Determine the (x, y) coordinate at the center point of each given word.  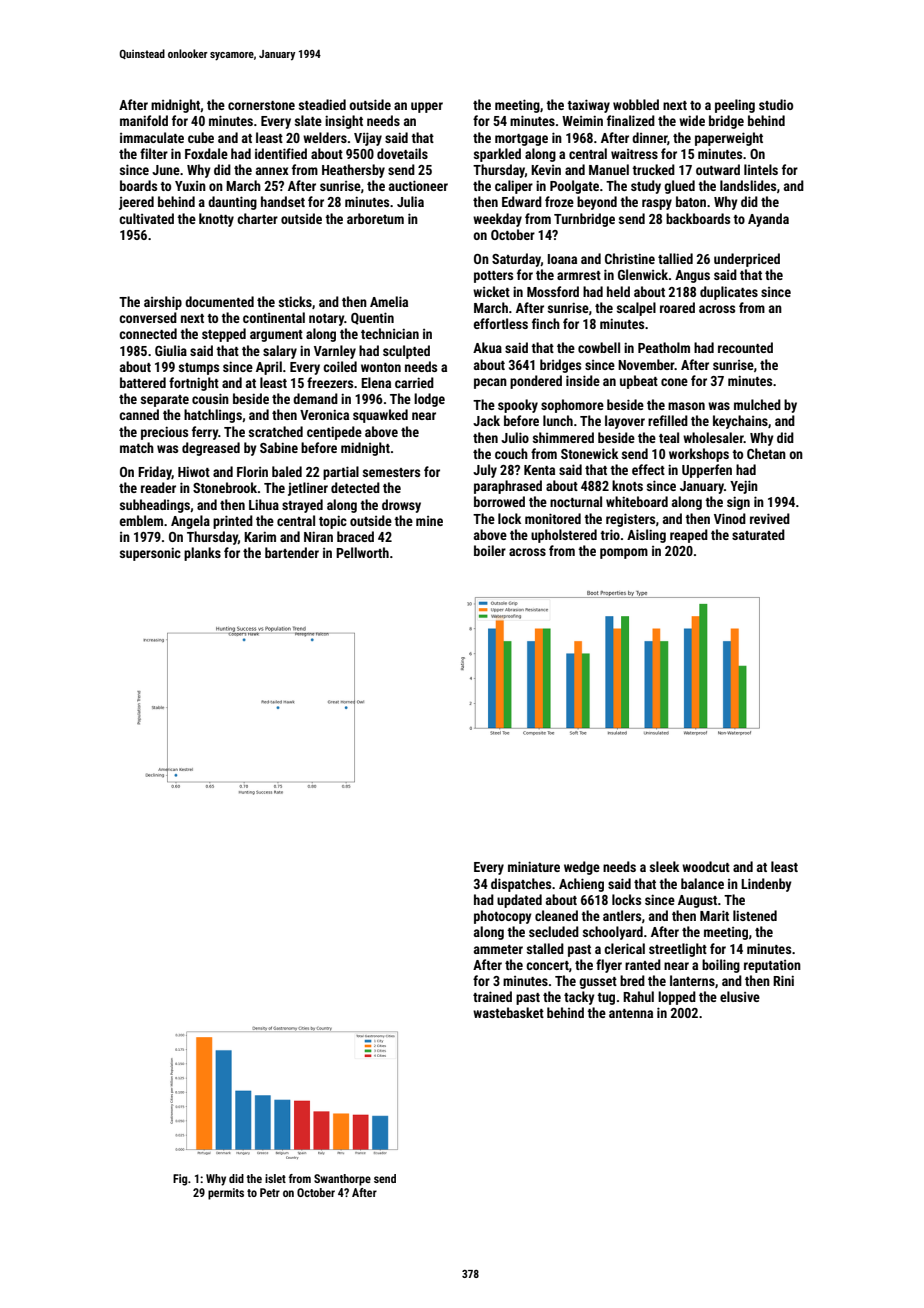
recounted (745, 347)
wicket (491, 291)
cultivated (146, 218)
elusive (740, 996)
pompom (624, 553)
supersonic (150, 554)
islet (275, 1178)
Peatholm (664, 347)
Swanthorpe (342, 1180)
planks (202, 554)
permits (226, 1194)
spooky (518, 406)
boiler (490, 550)
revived (770, 518)
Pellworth (362, 552)
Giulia (171, 350)
